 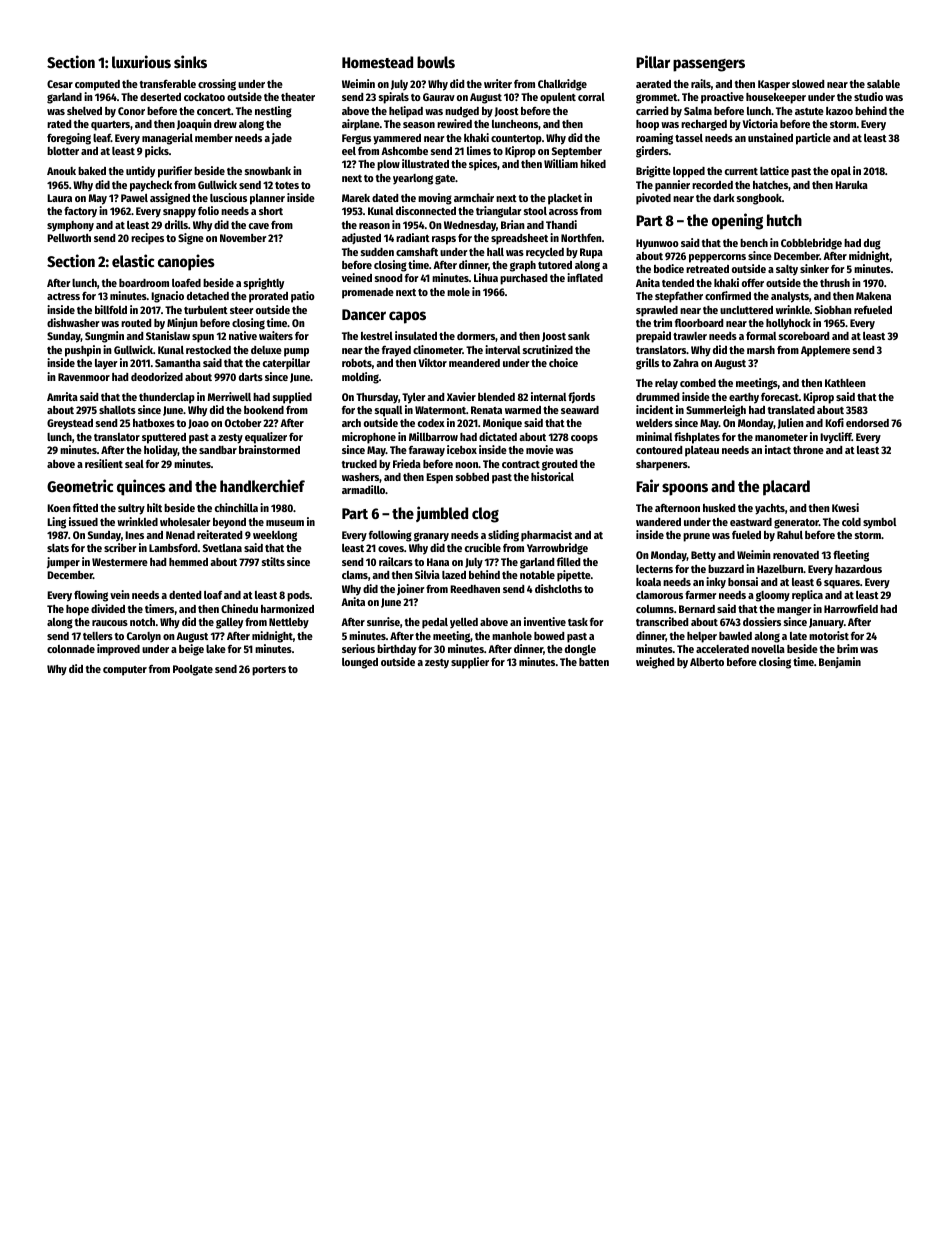 I want to click on jumbled, so click(x=442, y=514).
